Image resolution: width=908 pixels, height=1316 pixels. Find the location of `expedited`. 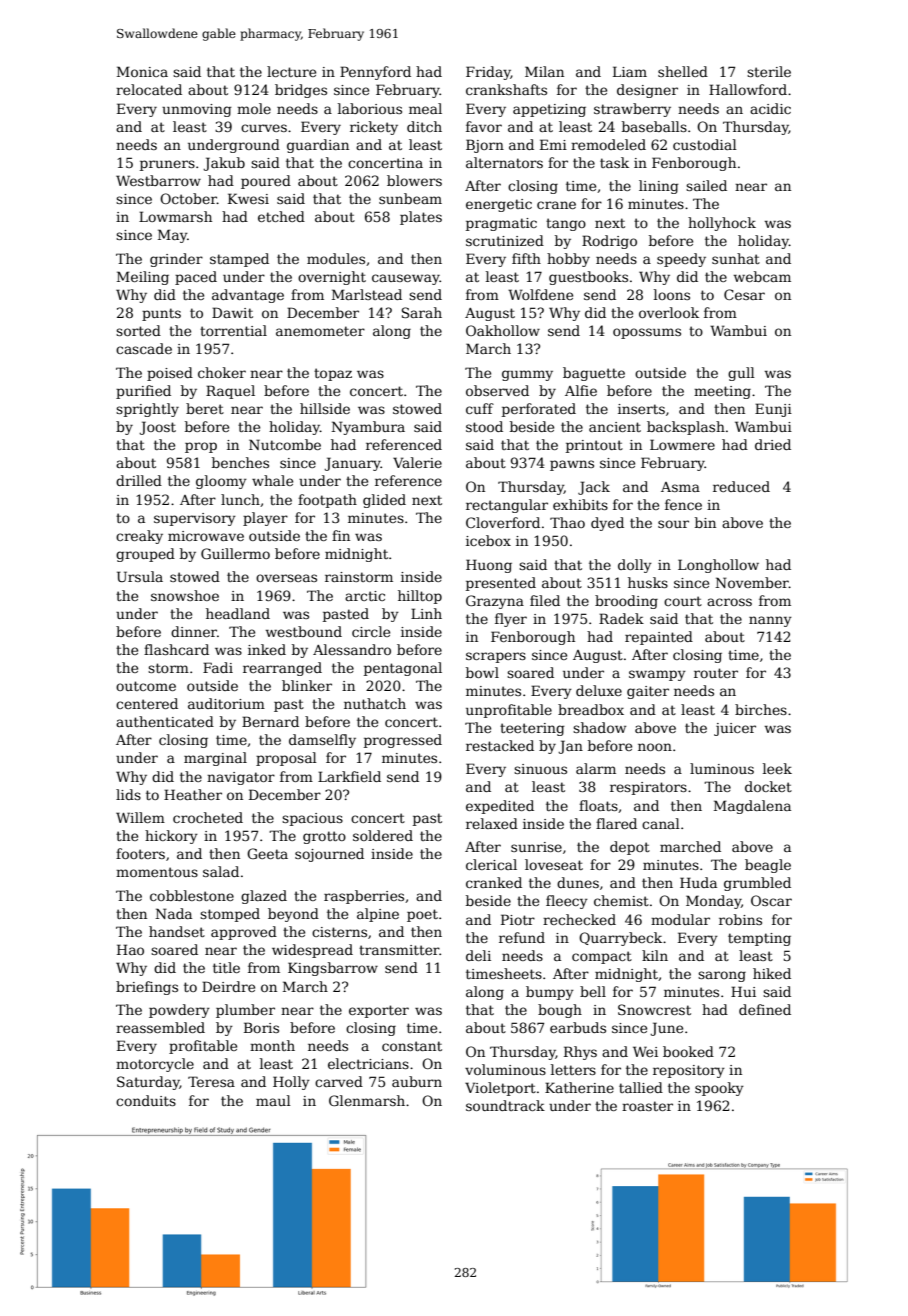

expedited is located at coordinates (500, 807).
